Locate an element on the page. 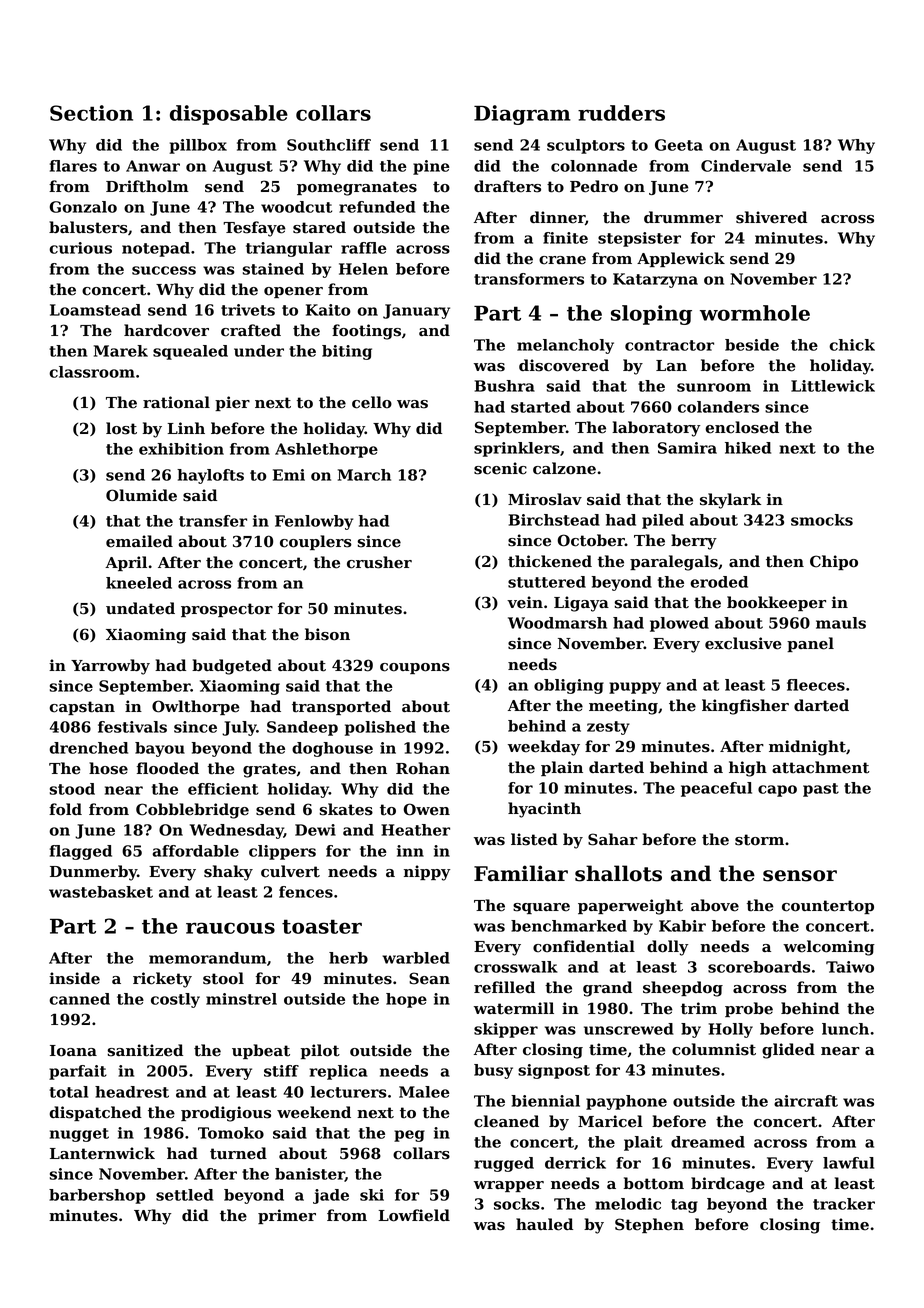 Image resolution: width=924 pixels, height=1308 pixels. settled is located at coordinates (185, 1195).
